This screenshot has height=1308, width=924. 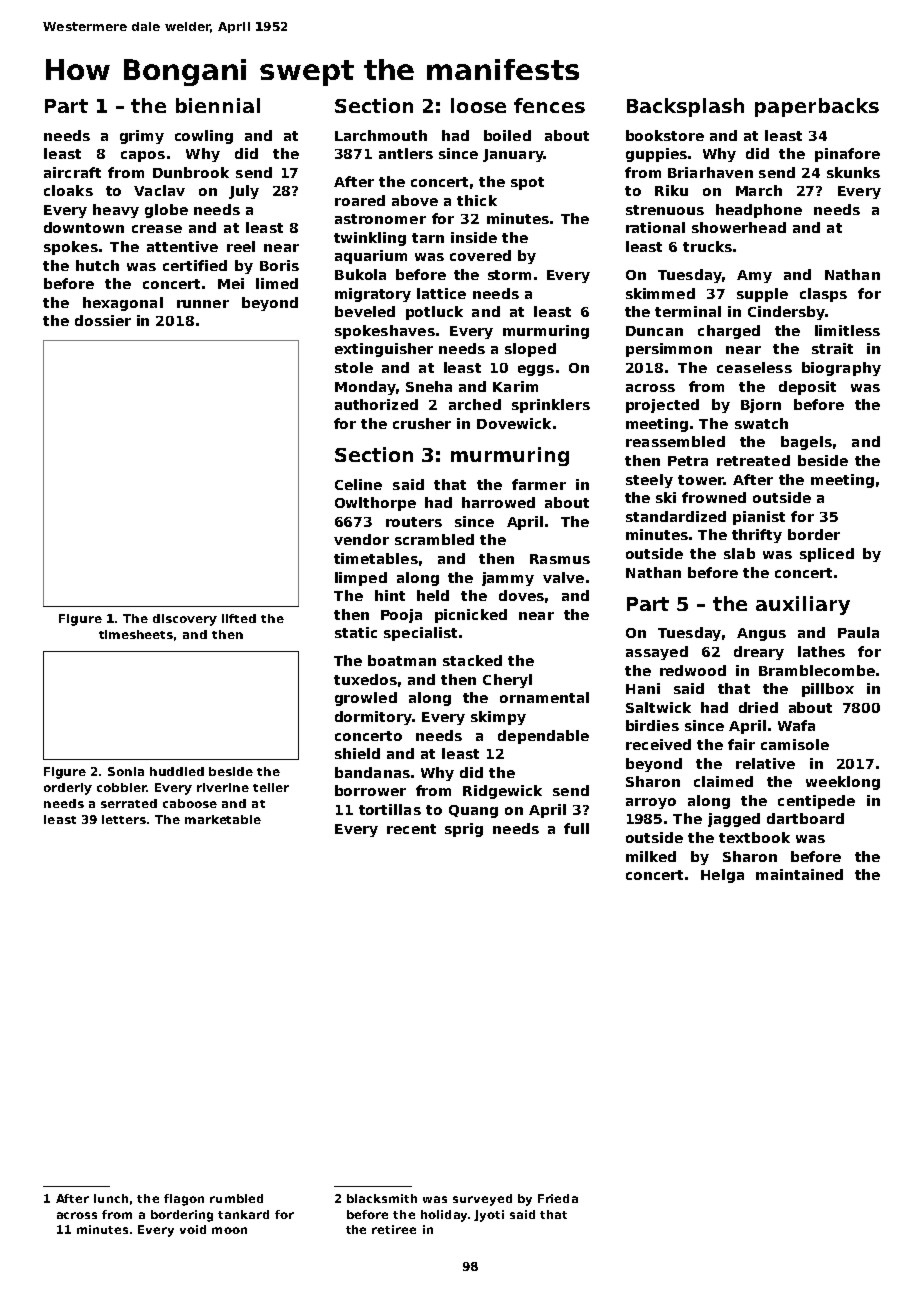 I want to click on claimed, so click(x=723, y=781).
